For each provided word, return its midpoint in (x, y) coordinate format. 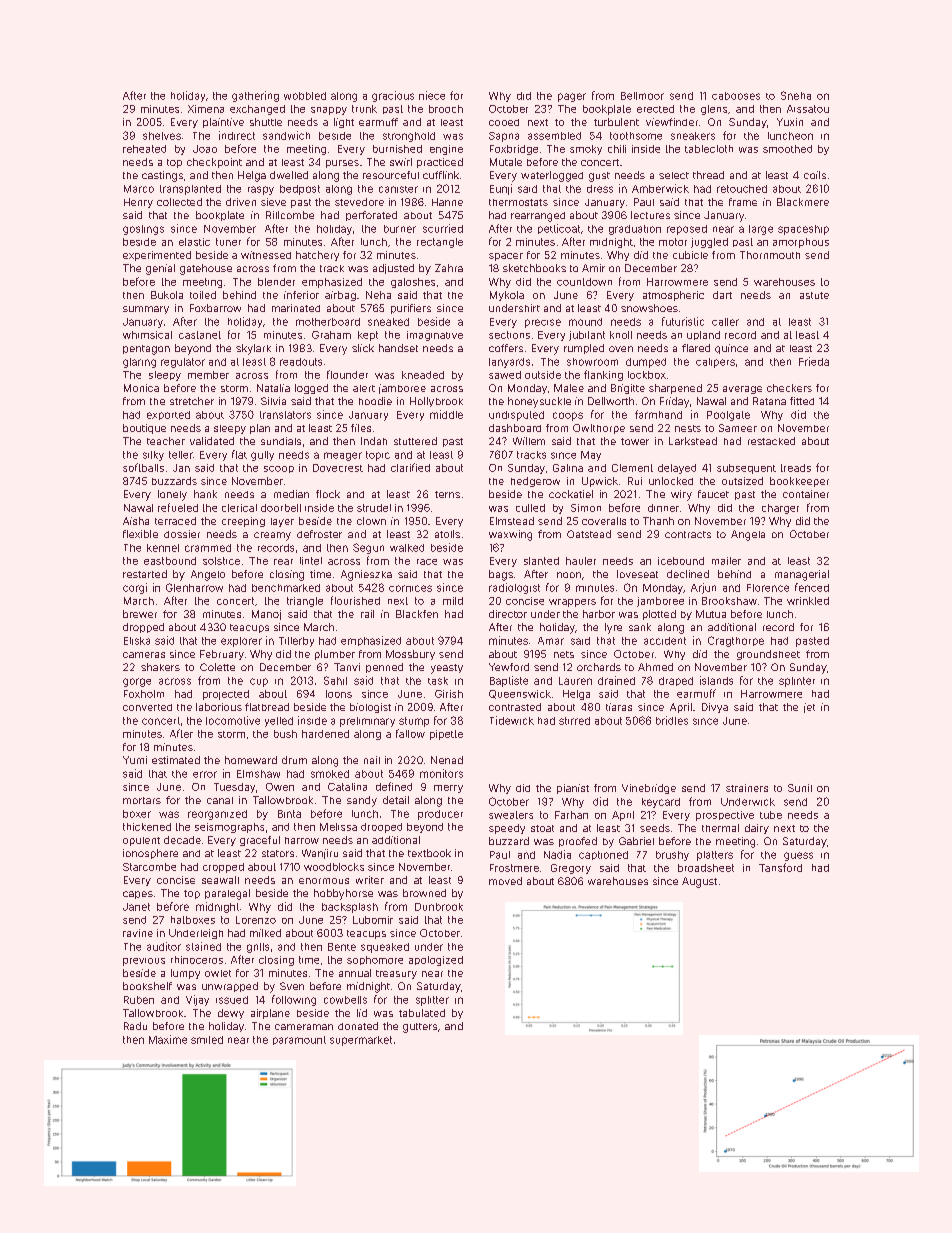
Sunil (800, 788)
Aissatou (808, 109)
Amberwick (660, 188)
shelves (162, 136)
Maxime (168, 1039)
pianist (573, 789)
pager (572, 97)
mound (585, 322)
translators (285, 415)
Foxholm (144, 694)
